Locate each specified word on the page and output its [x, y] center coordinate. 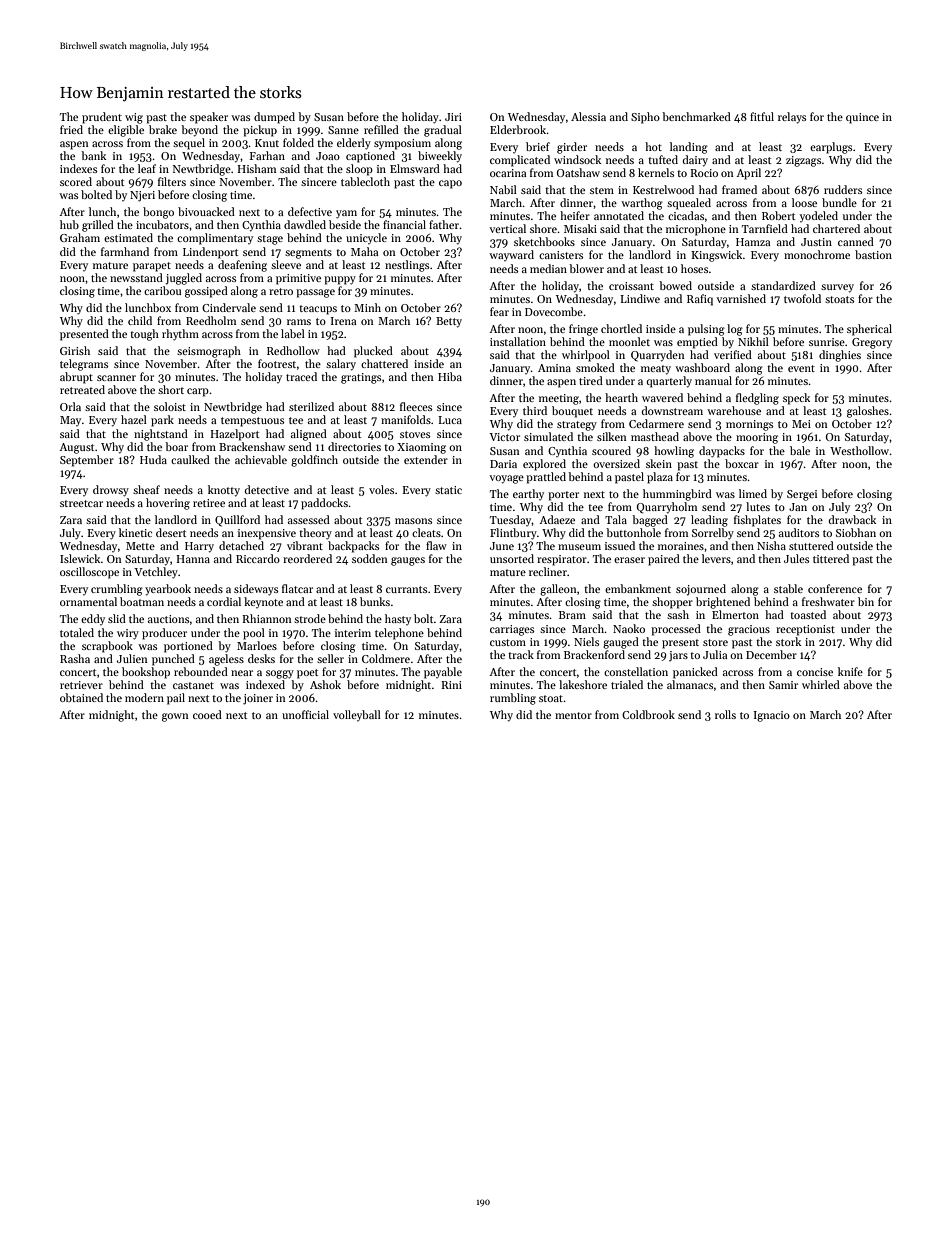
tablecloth [365, 181]
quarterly [669, 382]
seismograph [209, 352]
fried [71, 129]
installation [518, 341]
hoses [694, 268]
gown [175, 717]
